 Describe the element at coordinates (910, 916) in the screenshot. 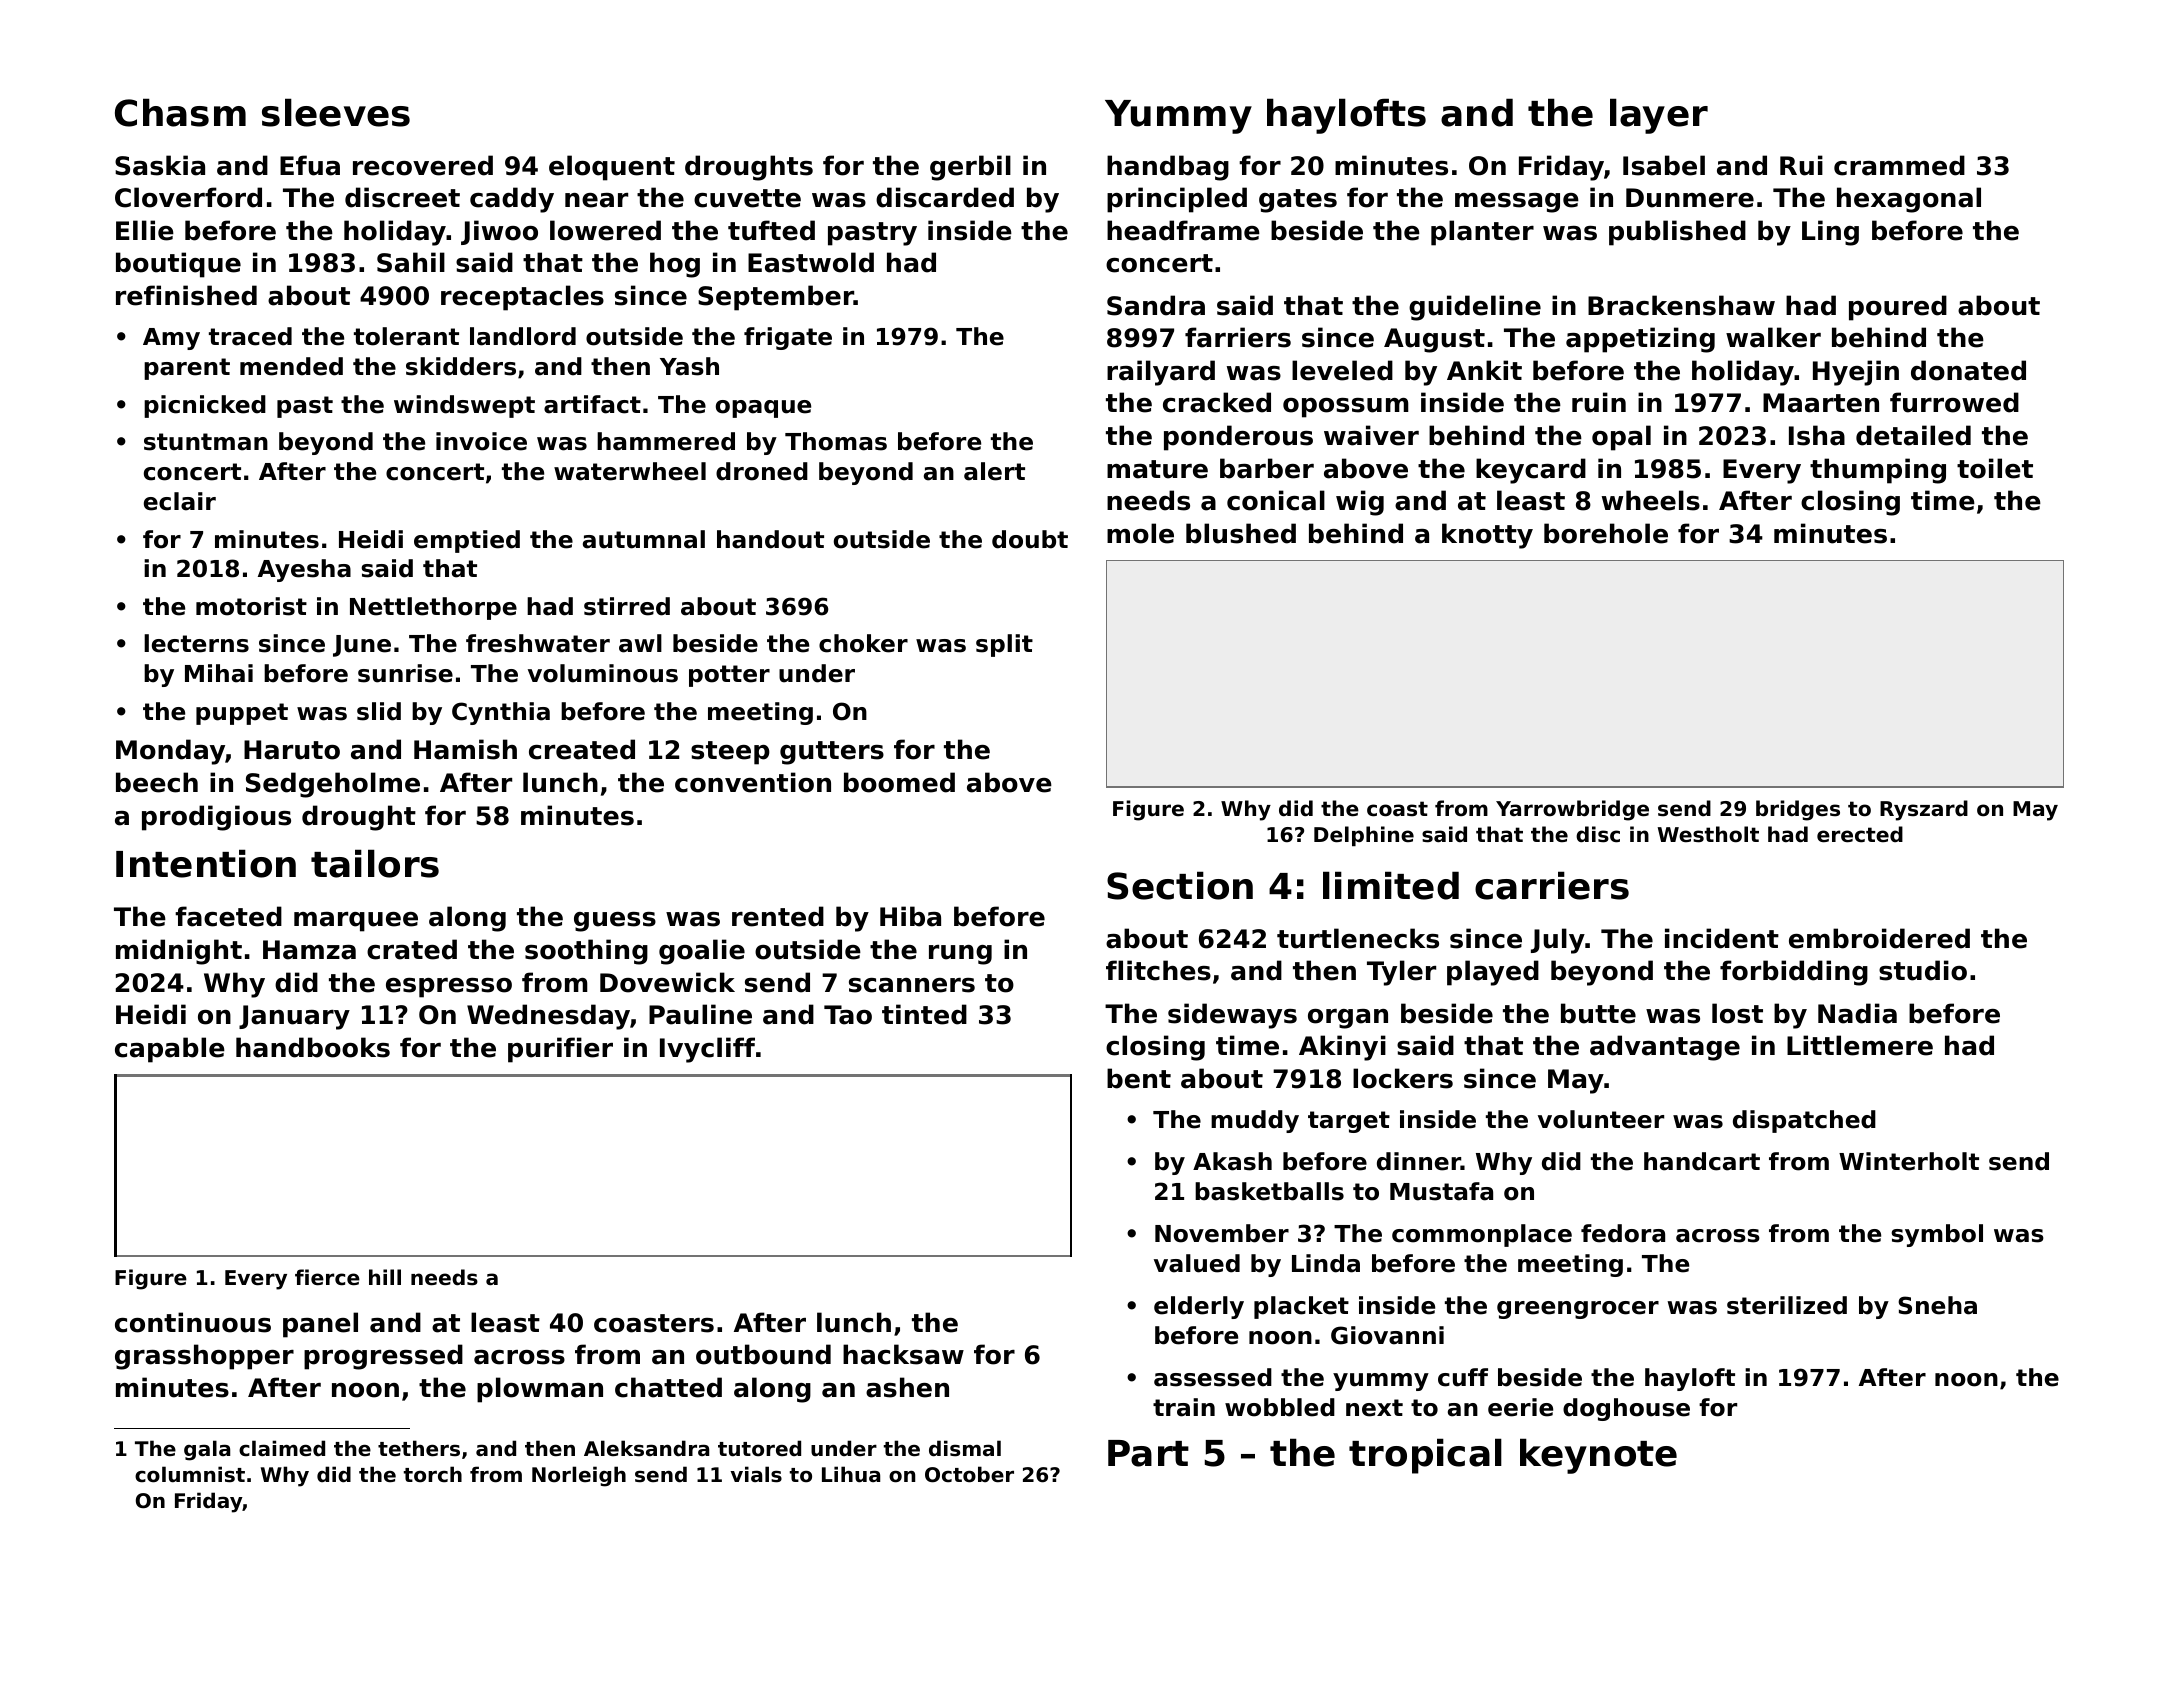

I see `Hiba` at that location.
